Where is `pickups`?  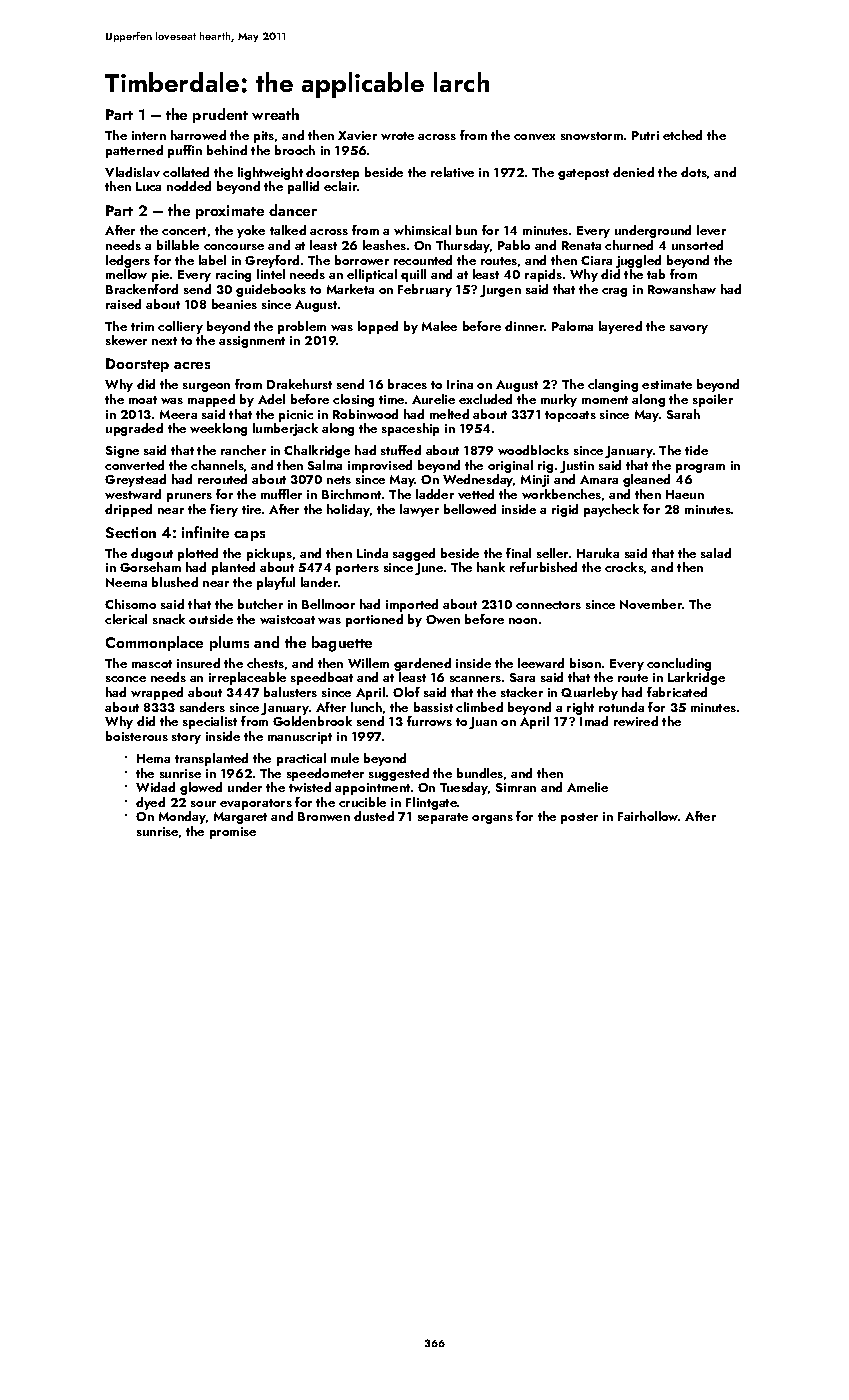 pickups is located at coordinates (269, 554).
